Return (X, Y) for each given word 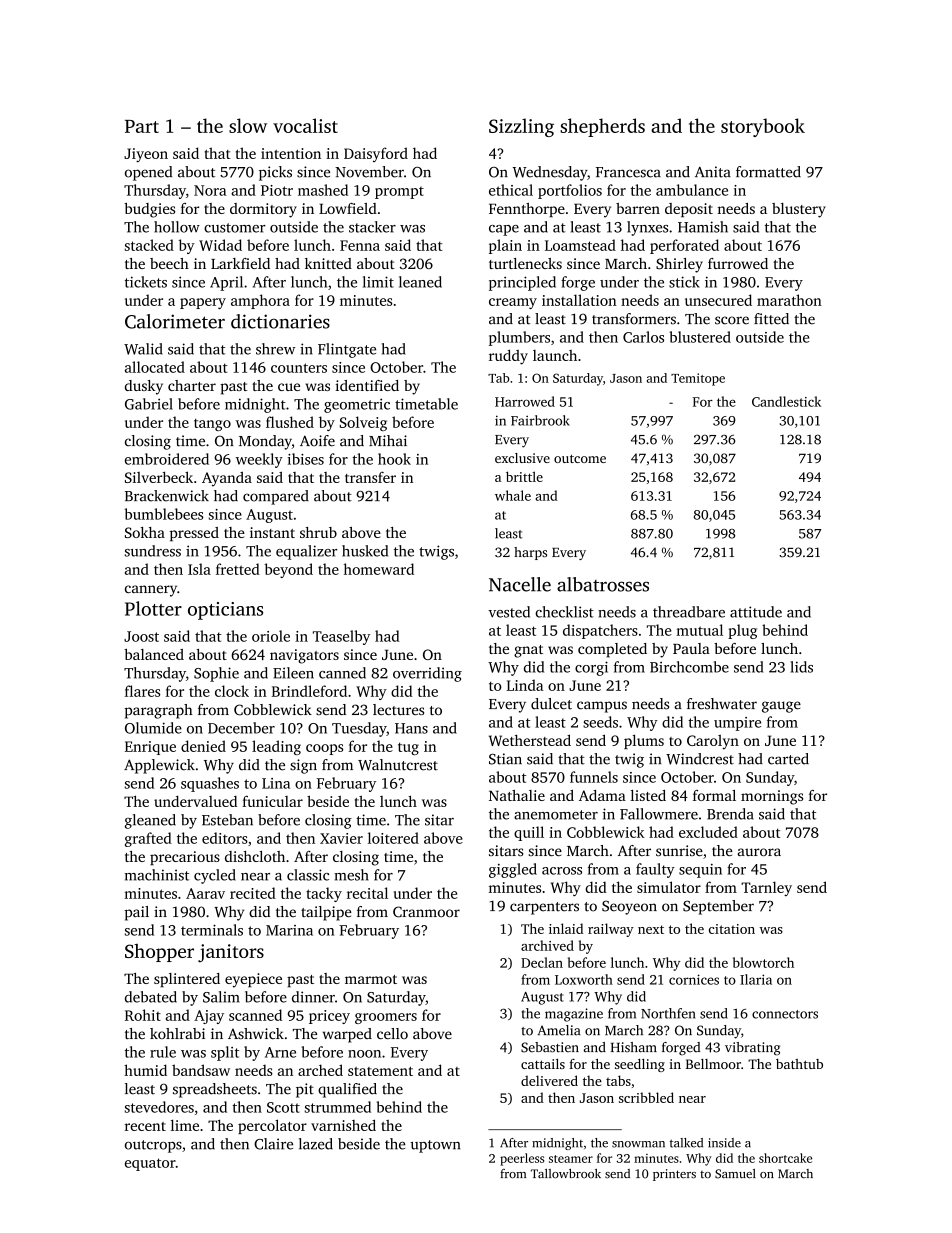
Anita (713, 172)
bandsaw (201, 1070)
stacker (372, 227)
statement (380, 1071)
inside (724, 1143)
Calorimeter (175, 321)
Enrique (150, 748)
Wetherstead (530, 740)
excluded (708, 832)
